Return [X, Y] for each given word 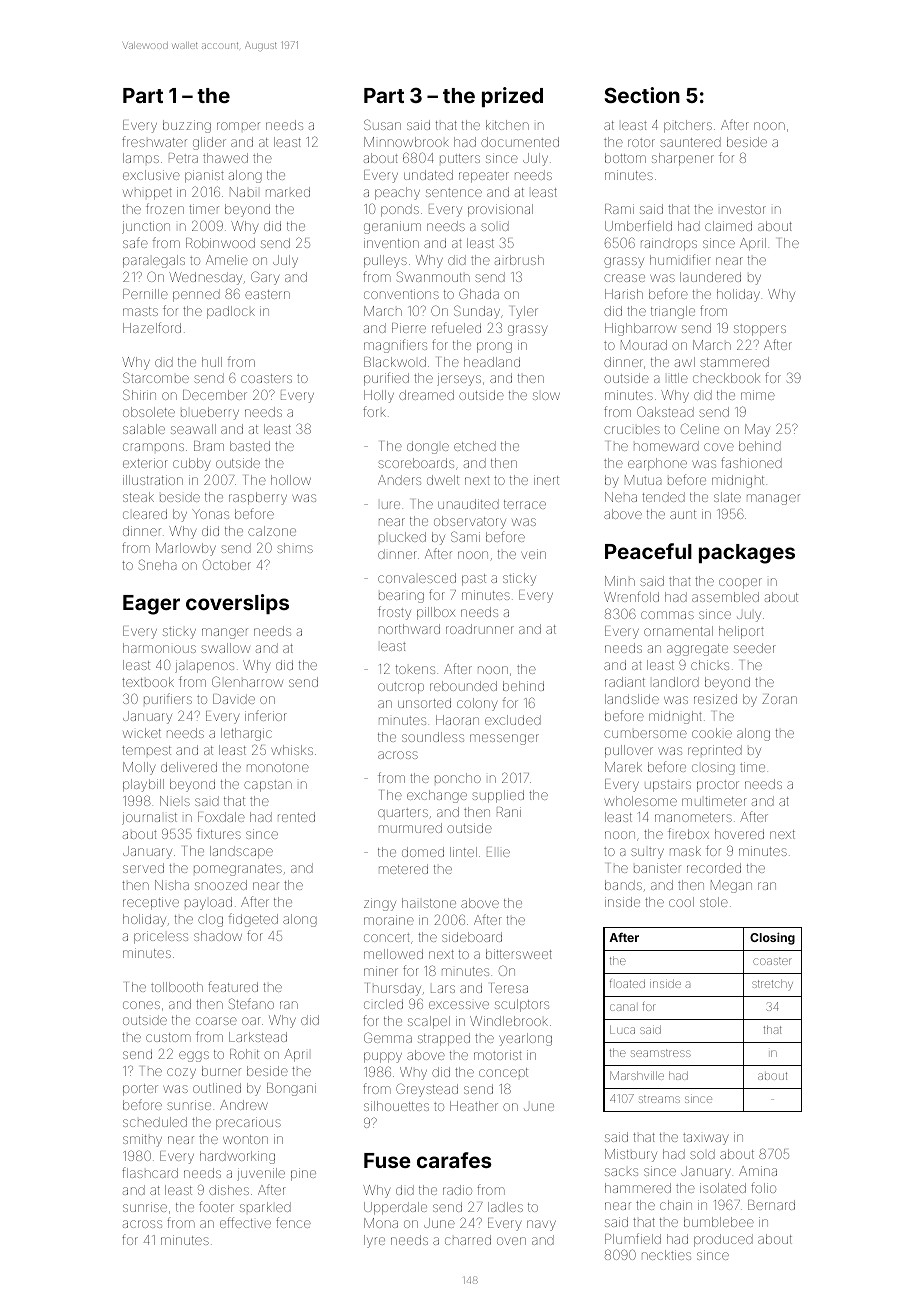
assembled [725, 597]
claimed [728, 226]
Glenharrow [247, 681]
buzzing [187, 126]
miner [381, 971]
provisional [500, 210]
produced [723, 1240]
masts [140, 311]
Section [642, 95]
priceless [161, 937]
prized [512, 97]
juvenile [261, 1174]
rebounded [463, 686]
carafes [454, 1160]
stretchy [772, 984]
